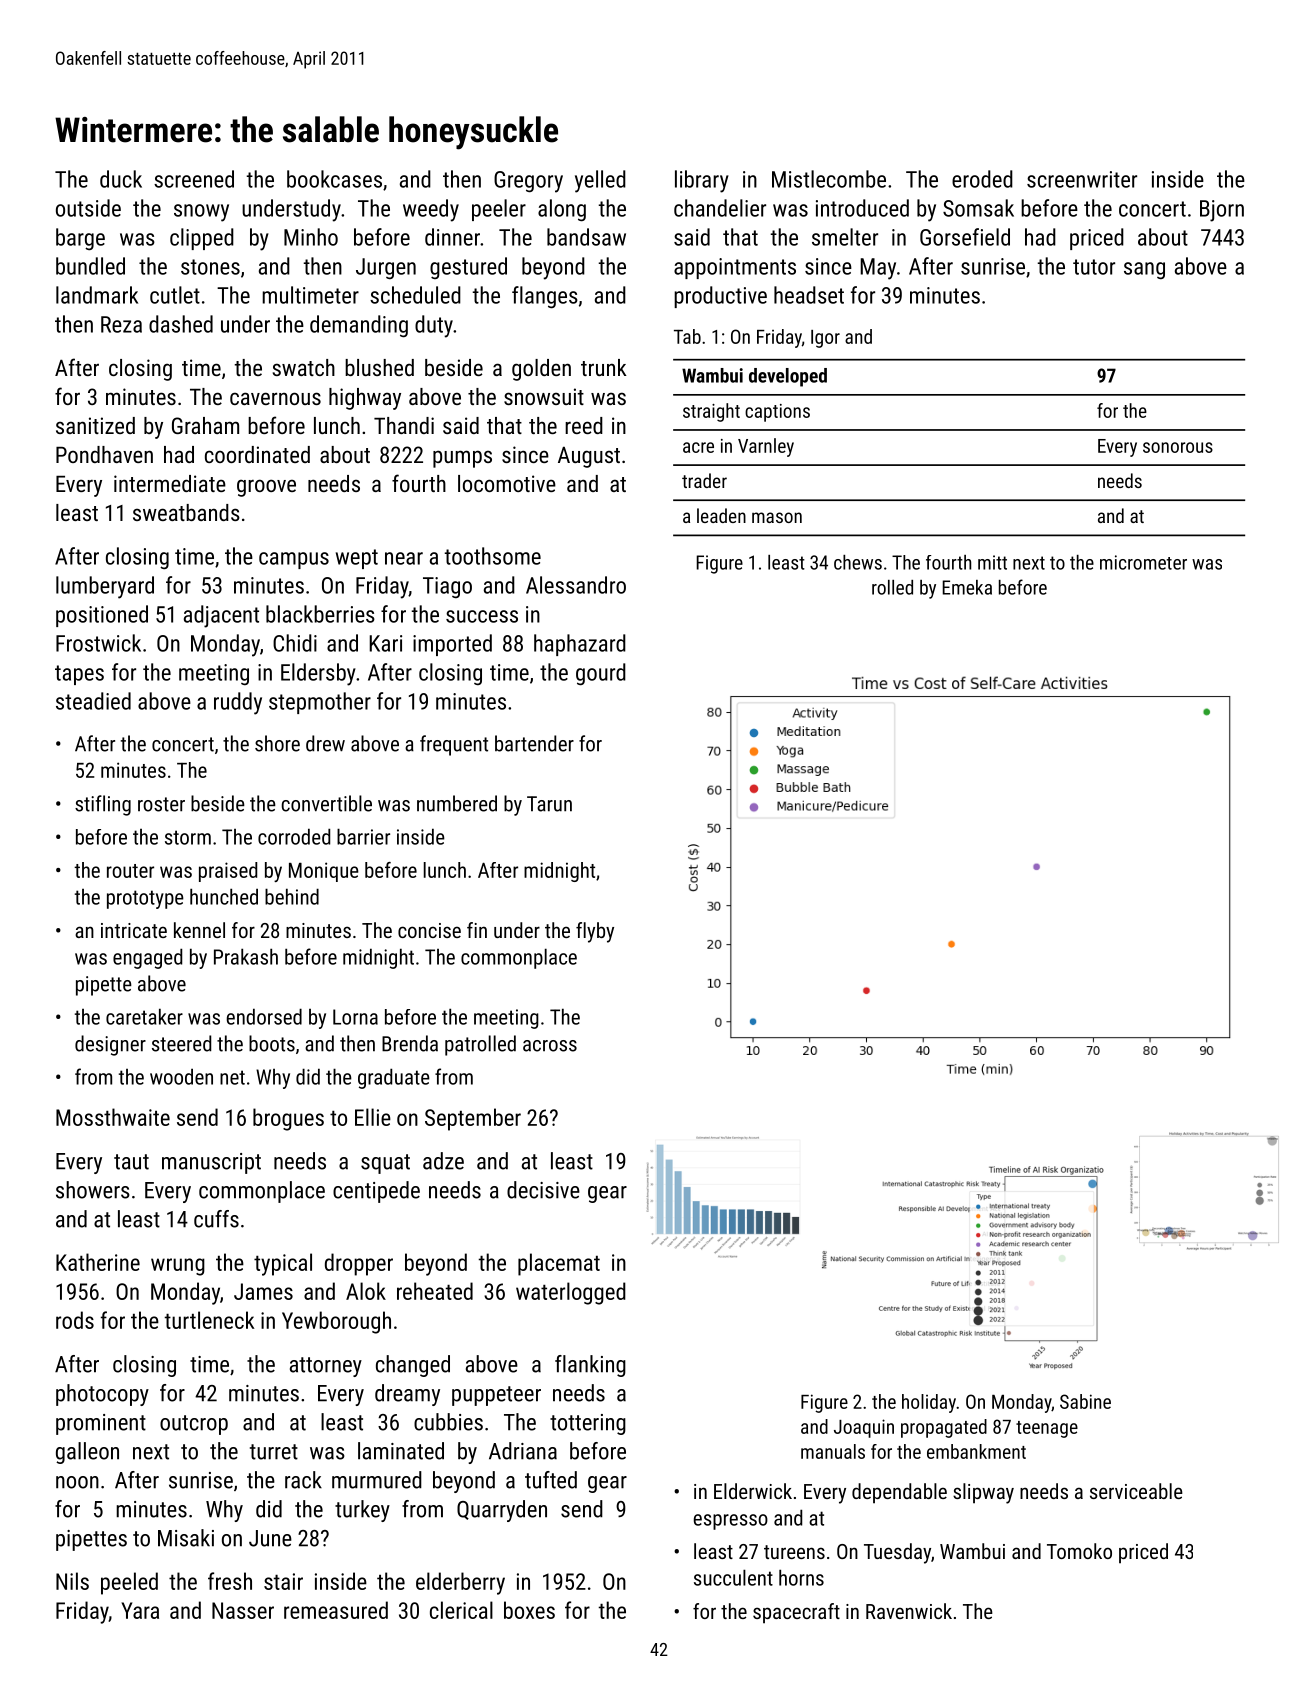 This page has height=1682, width=1300. I want to click on Misaki, so click(186, 1538).
